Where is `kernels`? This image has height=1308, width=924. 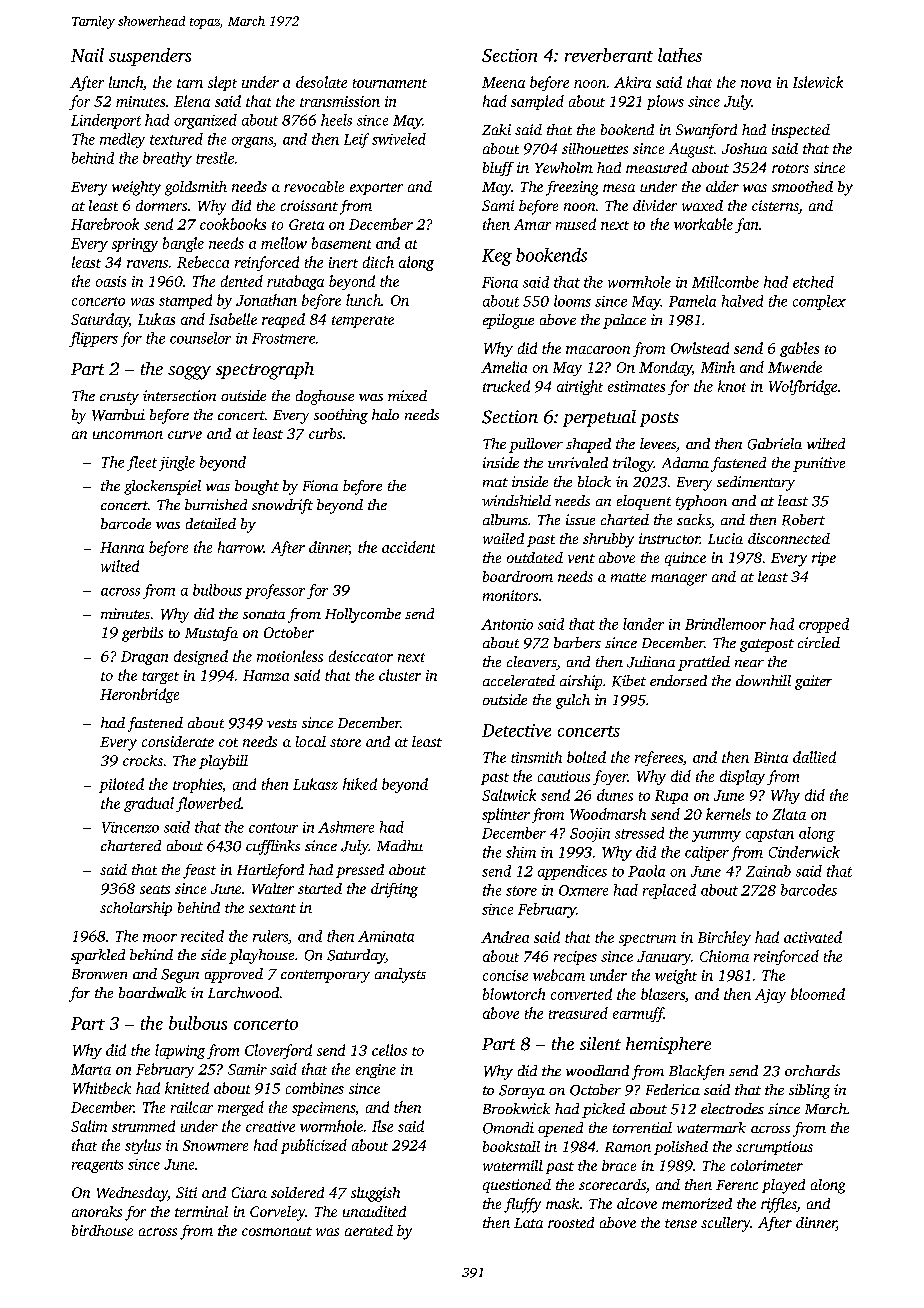
kernels is located at coordinates (728, 814).
